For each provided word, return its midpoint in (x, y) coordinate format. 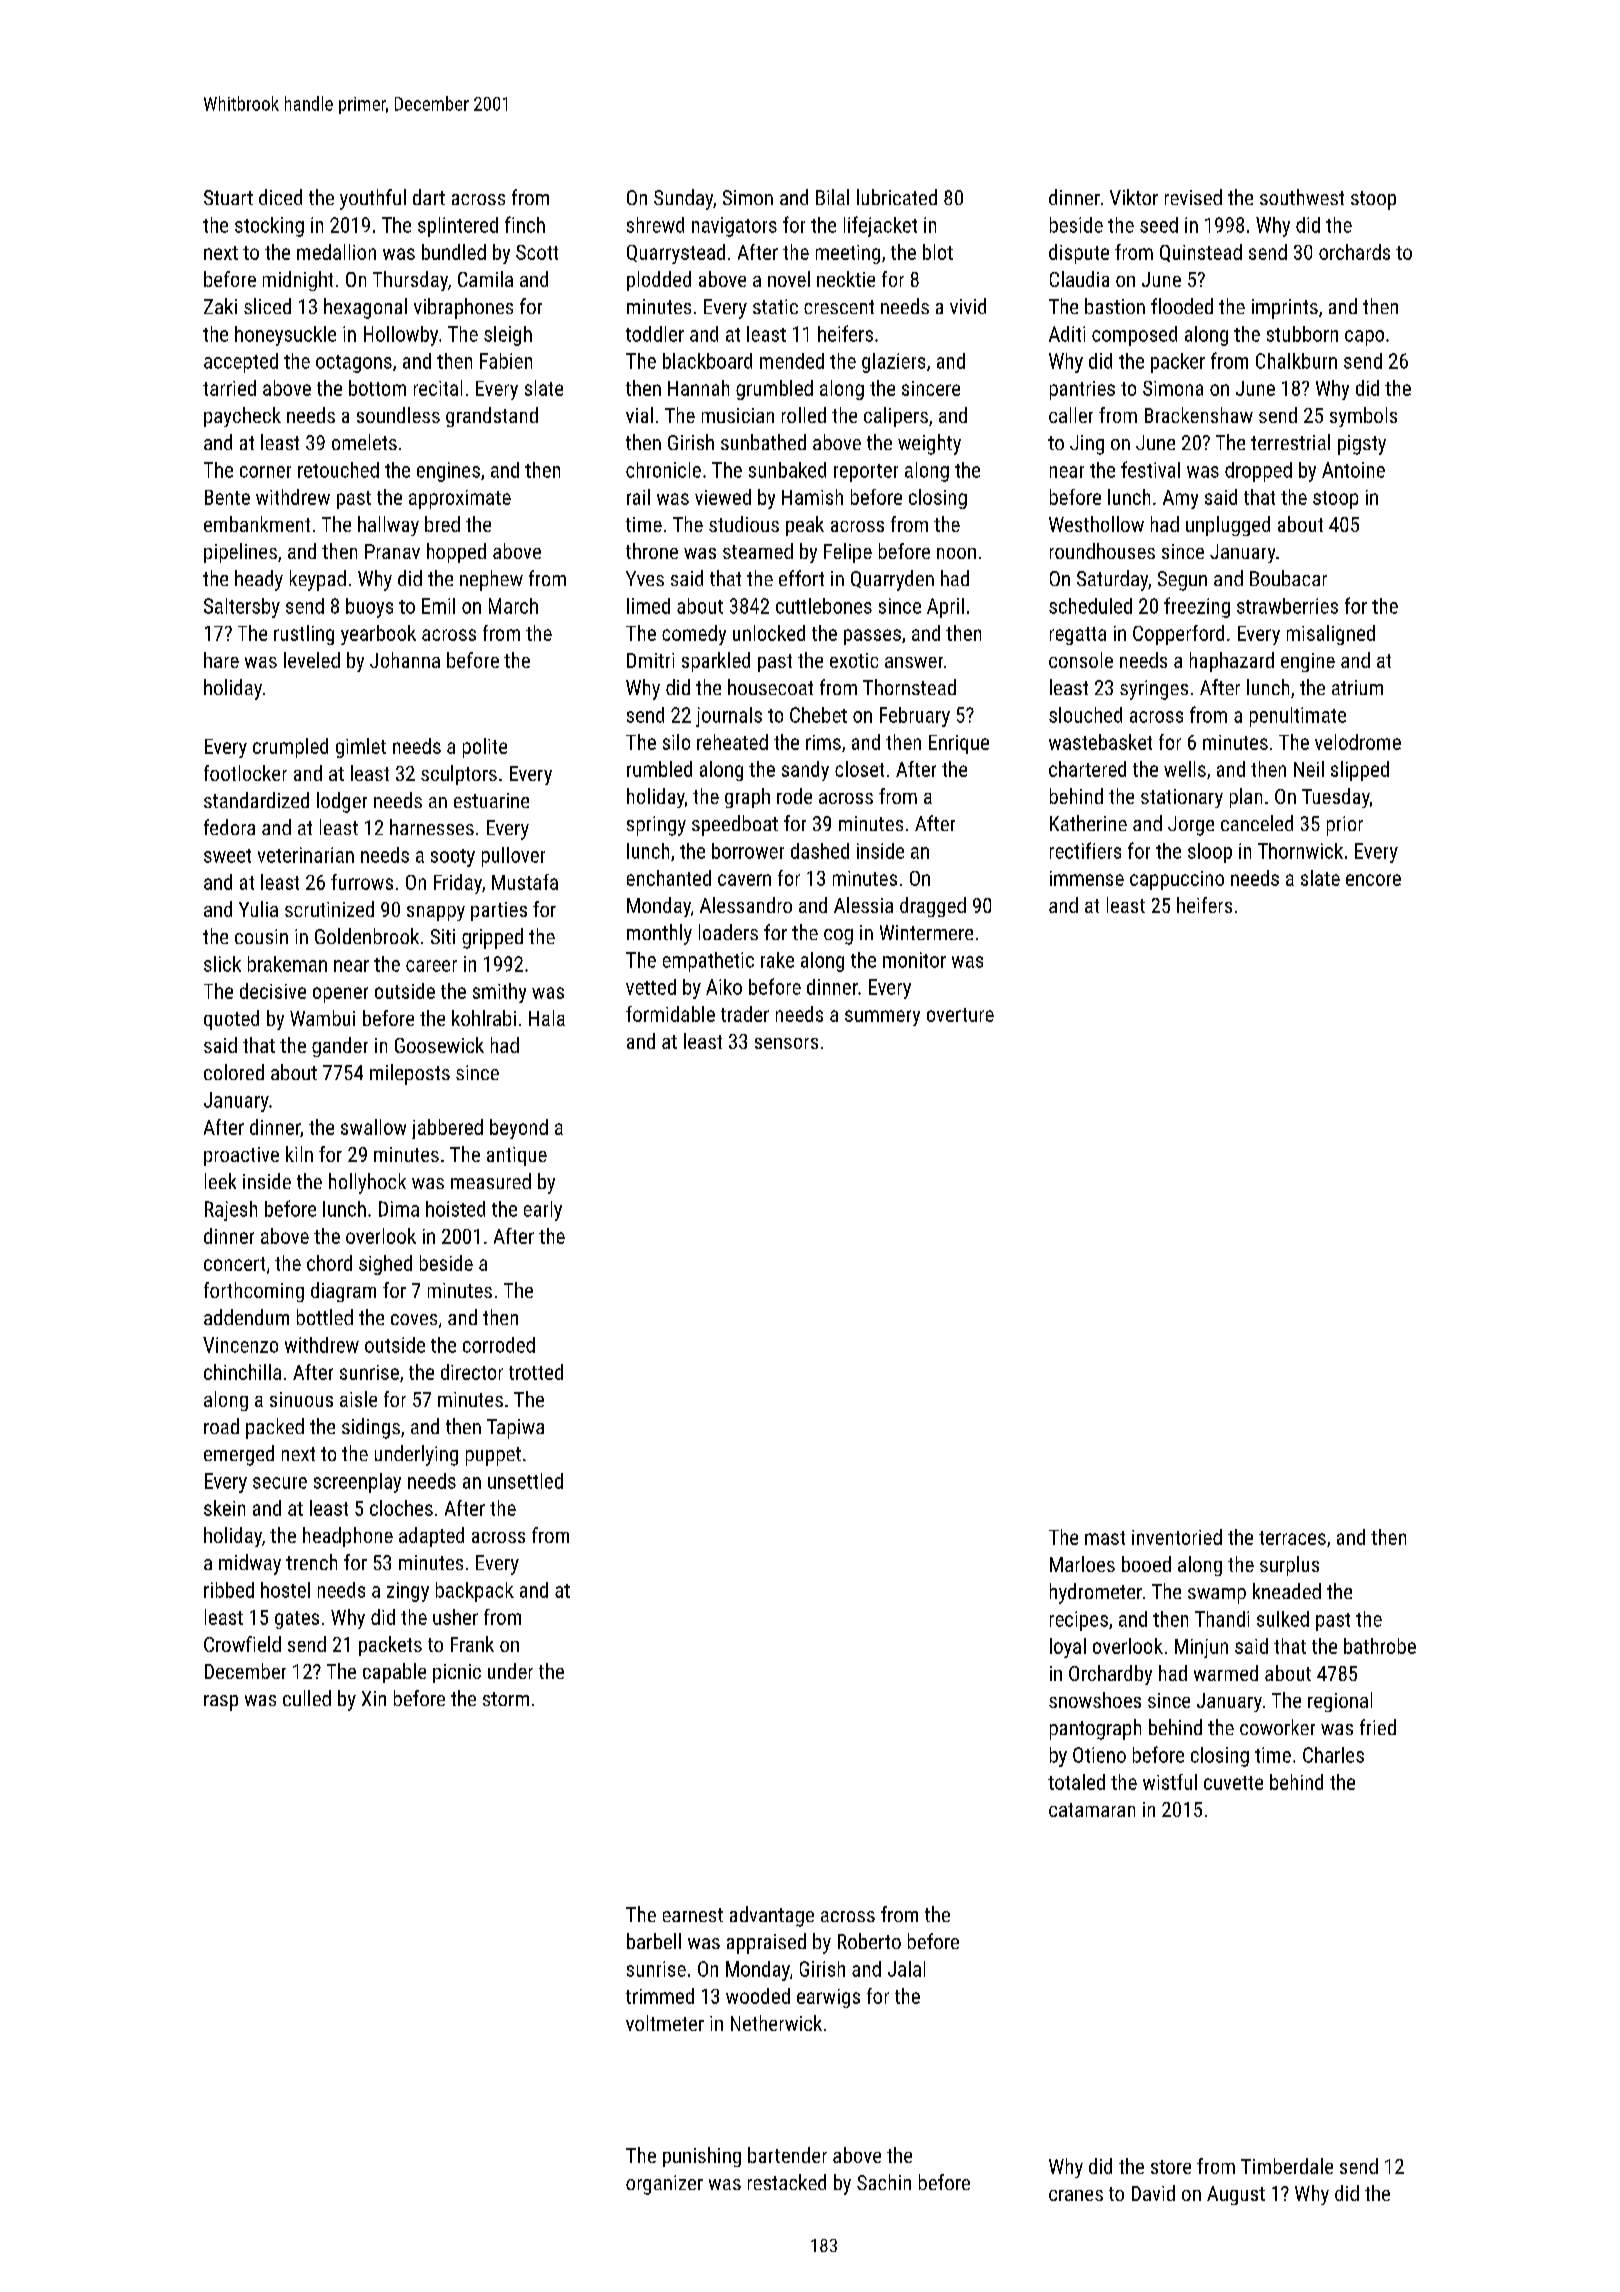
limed (648, 606)
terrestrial (1290, 442)
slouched (1085, 715)
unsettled (525, 1481)
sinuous (301, 1399)
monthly (659, 934)
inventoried (1177, 1537)
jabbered (447, 1129)
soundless (398, 415)
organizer (664, 2185)
